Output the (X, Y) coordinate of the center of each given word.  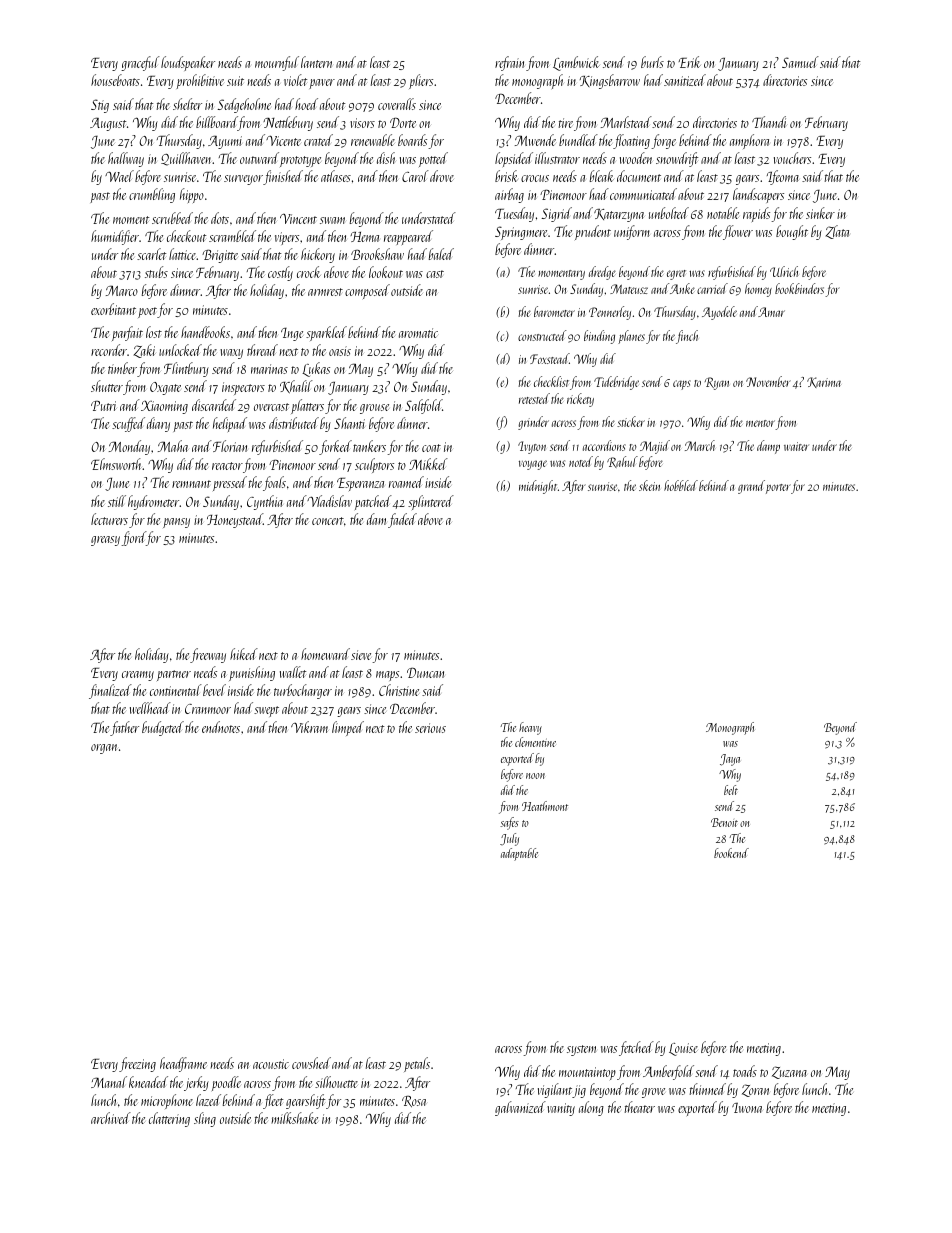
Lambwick (576, 63)
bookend (731, 853)
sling (205, 1119)
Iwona (747, 1108)
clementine (535, 742)
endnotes (221, 727)
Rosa (414, 1101)
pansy (176, 523)
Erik (689, 62)
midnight (538, 487)
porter (778, 489)
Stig (100, 106)
